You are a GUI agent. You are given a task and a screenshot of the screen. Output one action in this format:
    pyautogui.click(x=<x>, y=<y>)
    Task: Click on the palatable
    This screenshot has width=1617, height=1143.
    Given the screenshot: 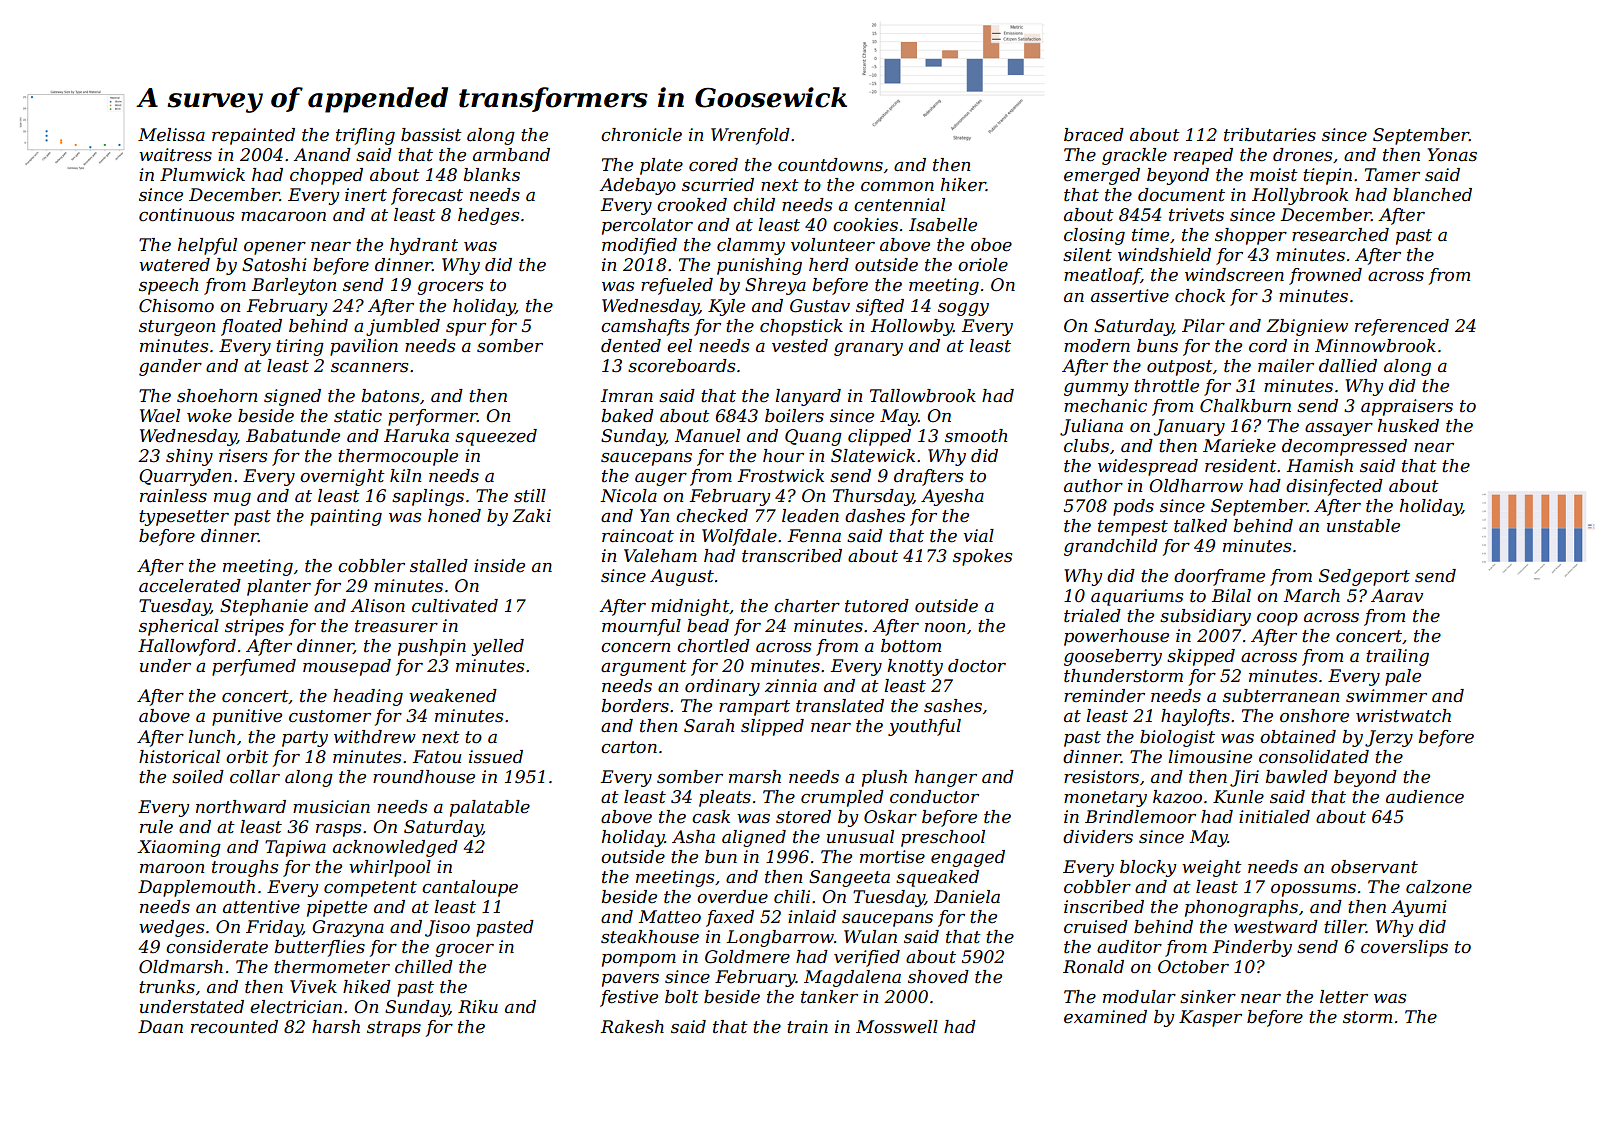 What is the action you would take?
    pyautogui.click(x=490, y=808)
